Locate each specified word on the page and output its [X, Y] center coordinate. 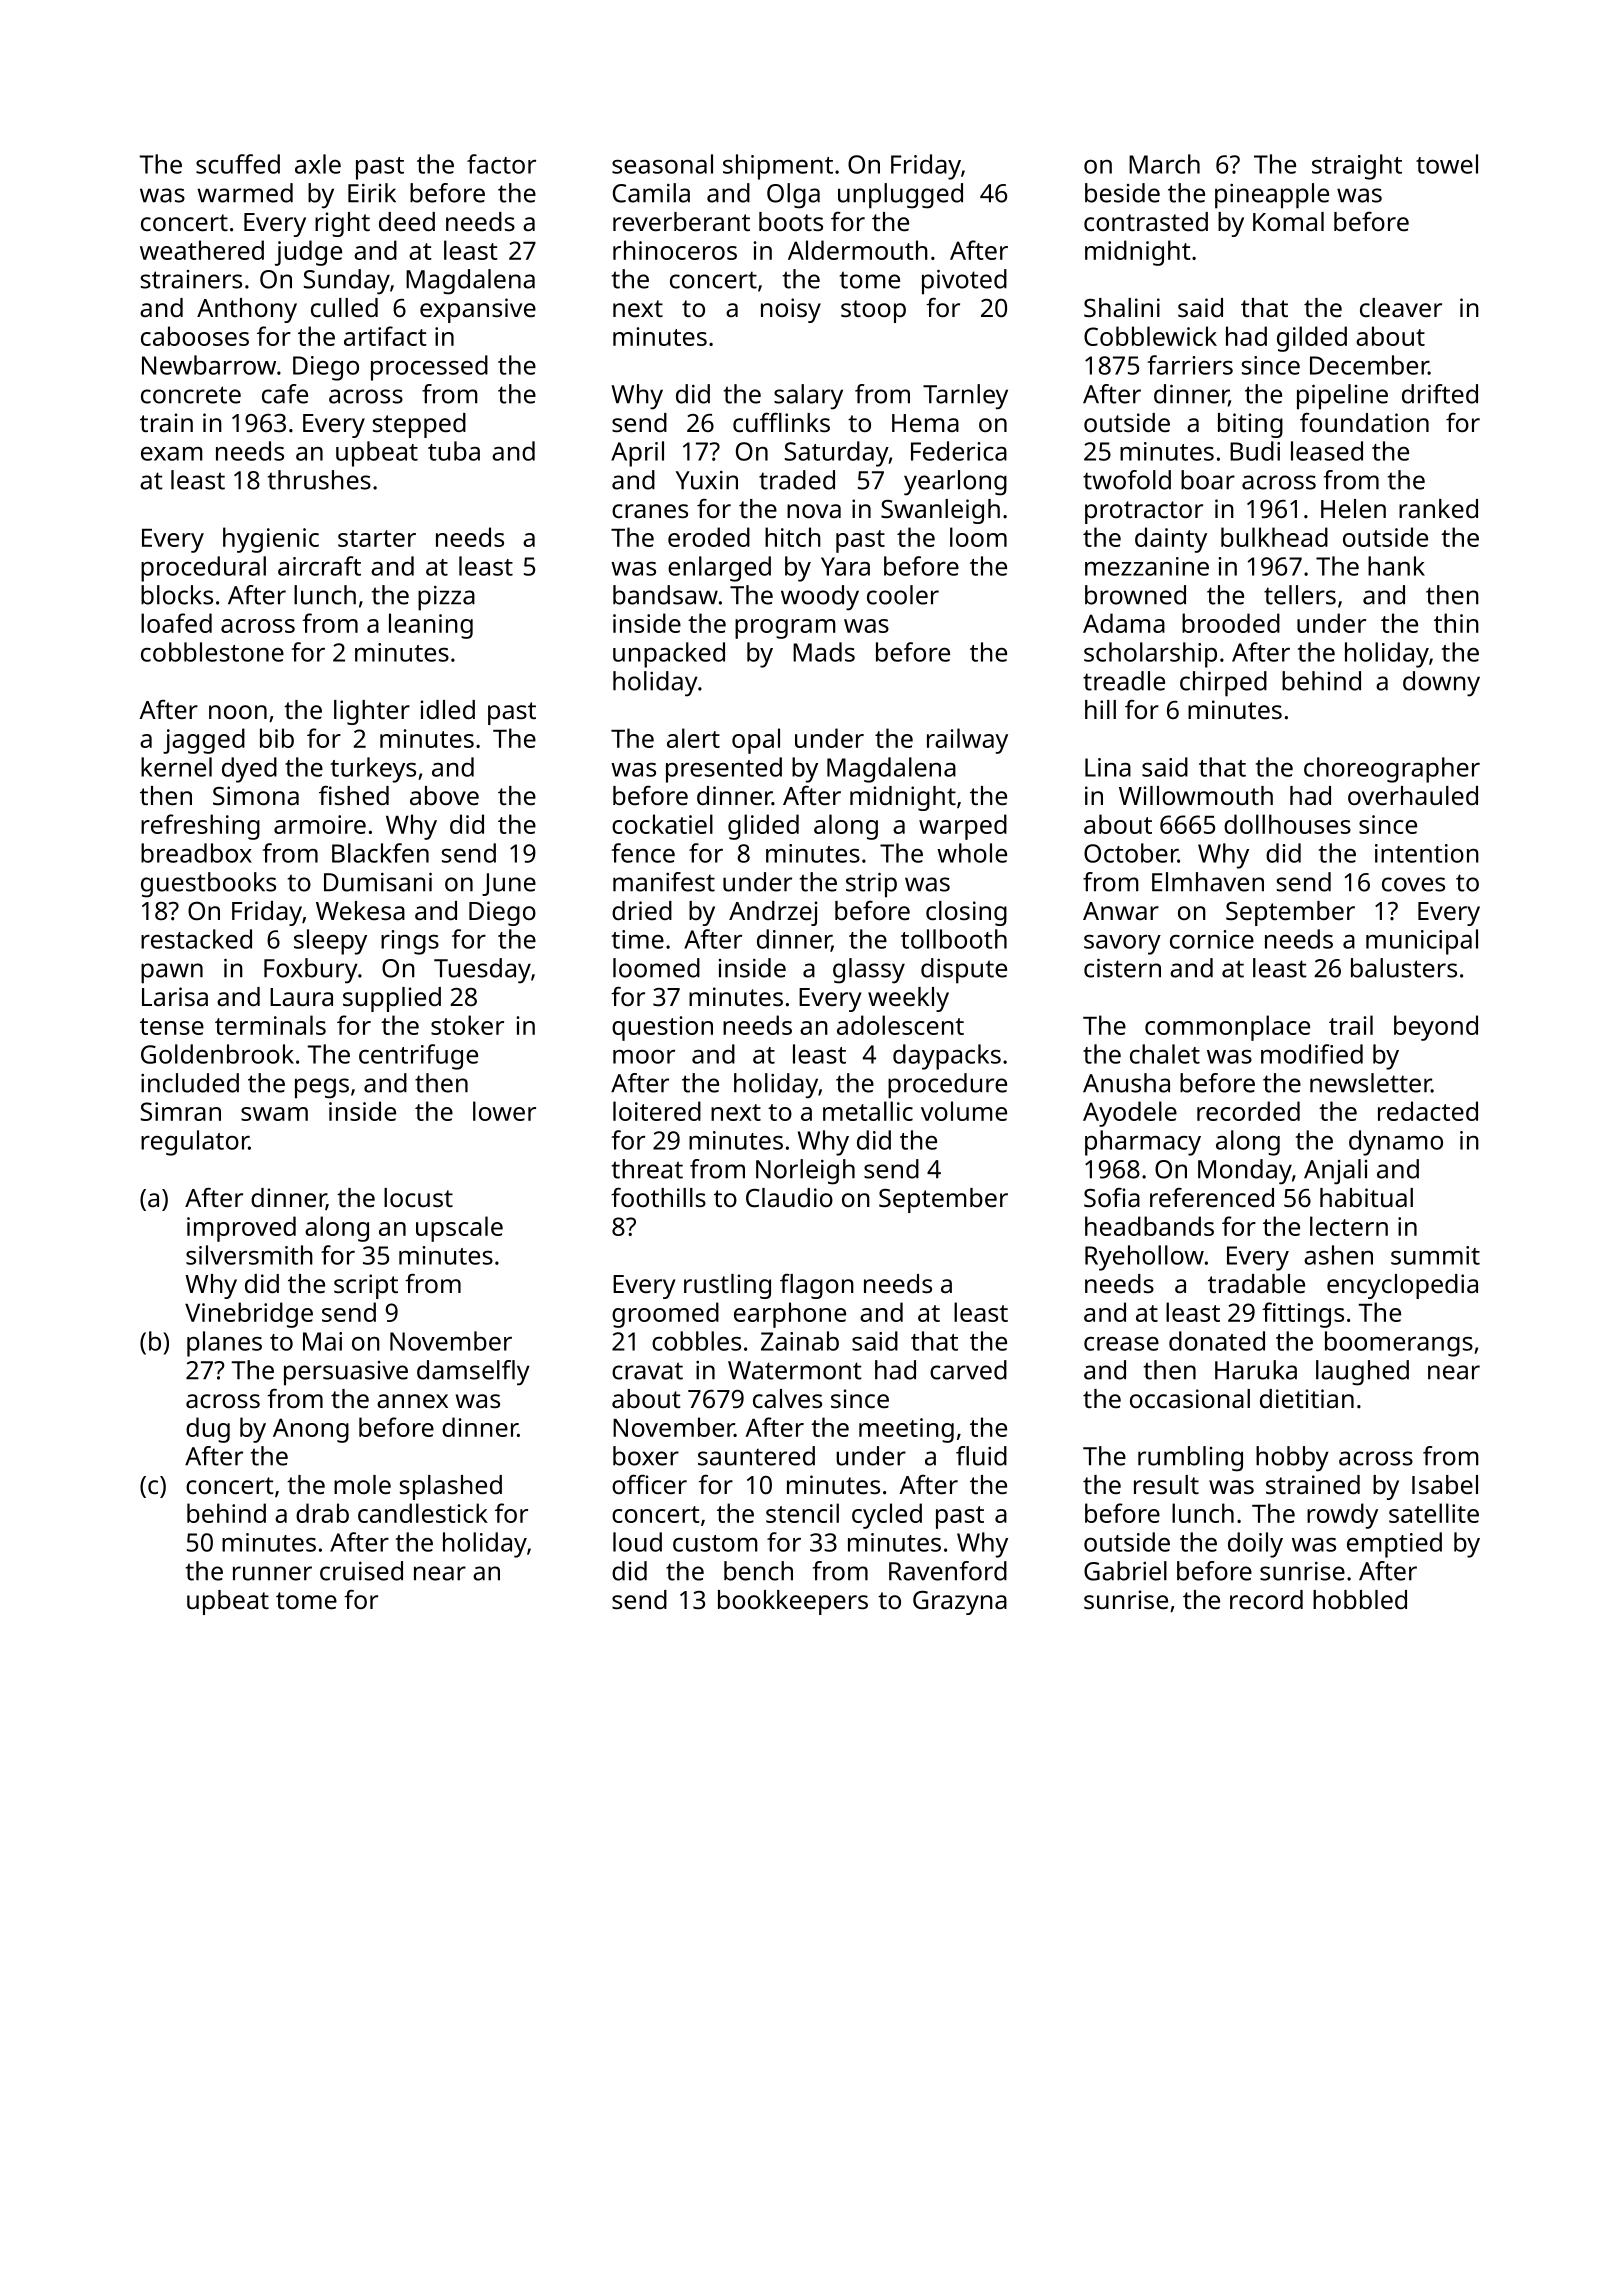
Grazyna [960, 1603]
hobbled [1360, 1599]
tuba [454, 451]
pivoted [964, 282]
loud [637, 1542]
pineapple [1272, 196]
